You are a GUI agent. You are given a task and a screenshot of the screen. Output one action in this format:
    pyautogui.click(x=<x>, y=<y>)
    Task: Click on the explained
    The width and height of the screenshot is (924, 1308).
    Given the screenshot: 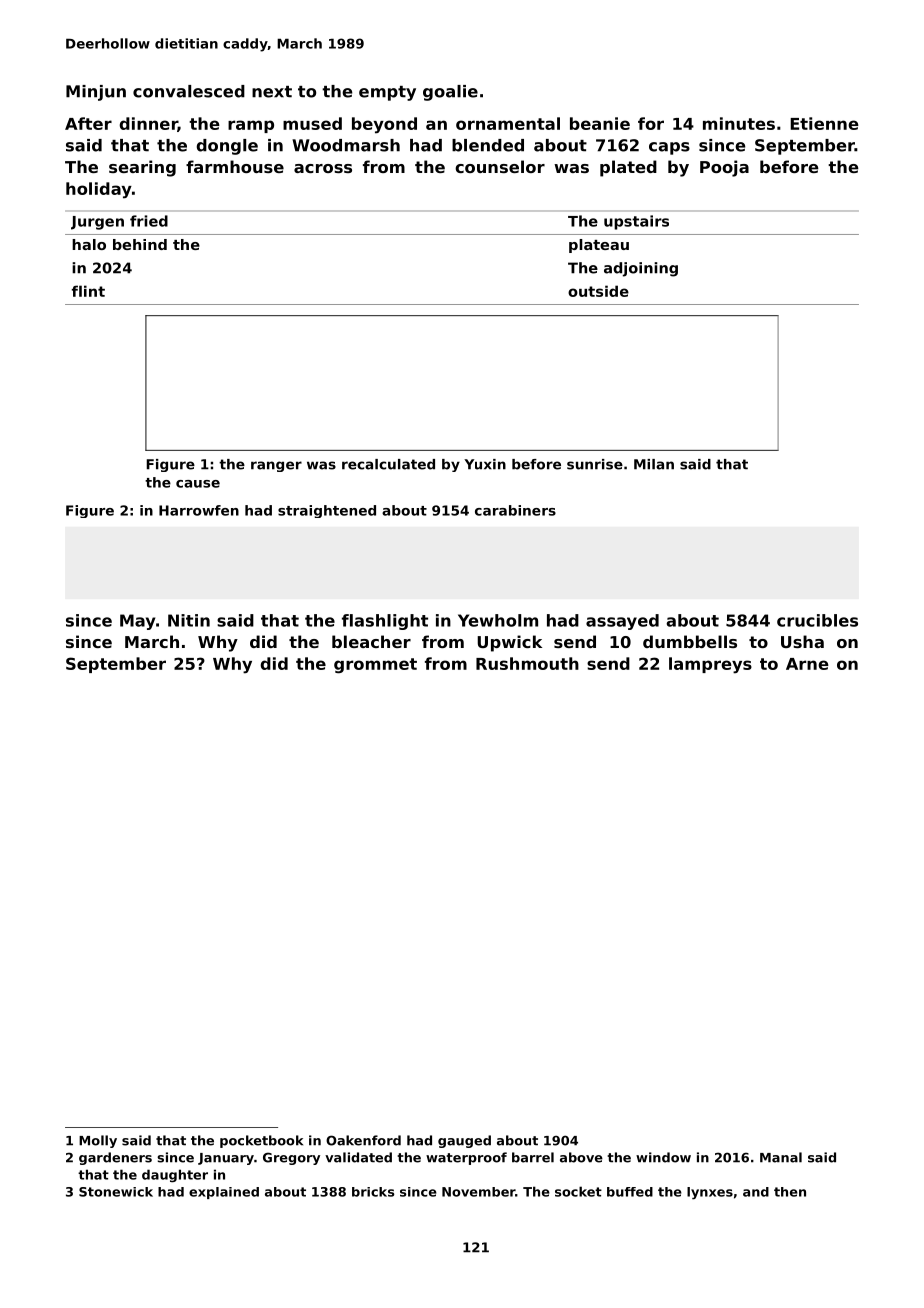 What is the action you would take?
    pyautogui.click(x=224, y=1193)
